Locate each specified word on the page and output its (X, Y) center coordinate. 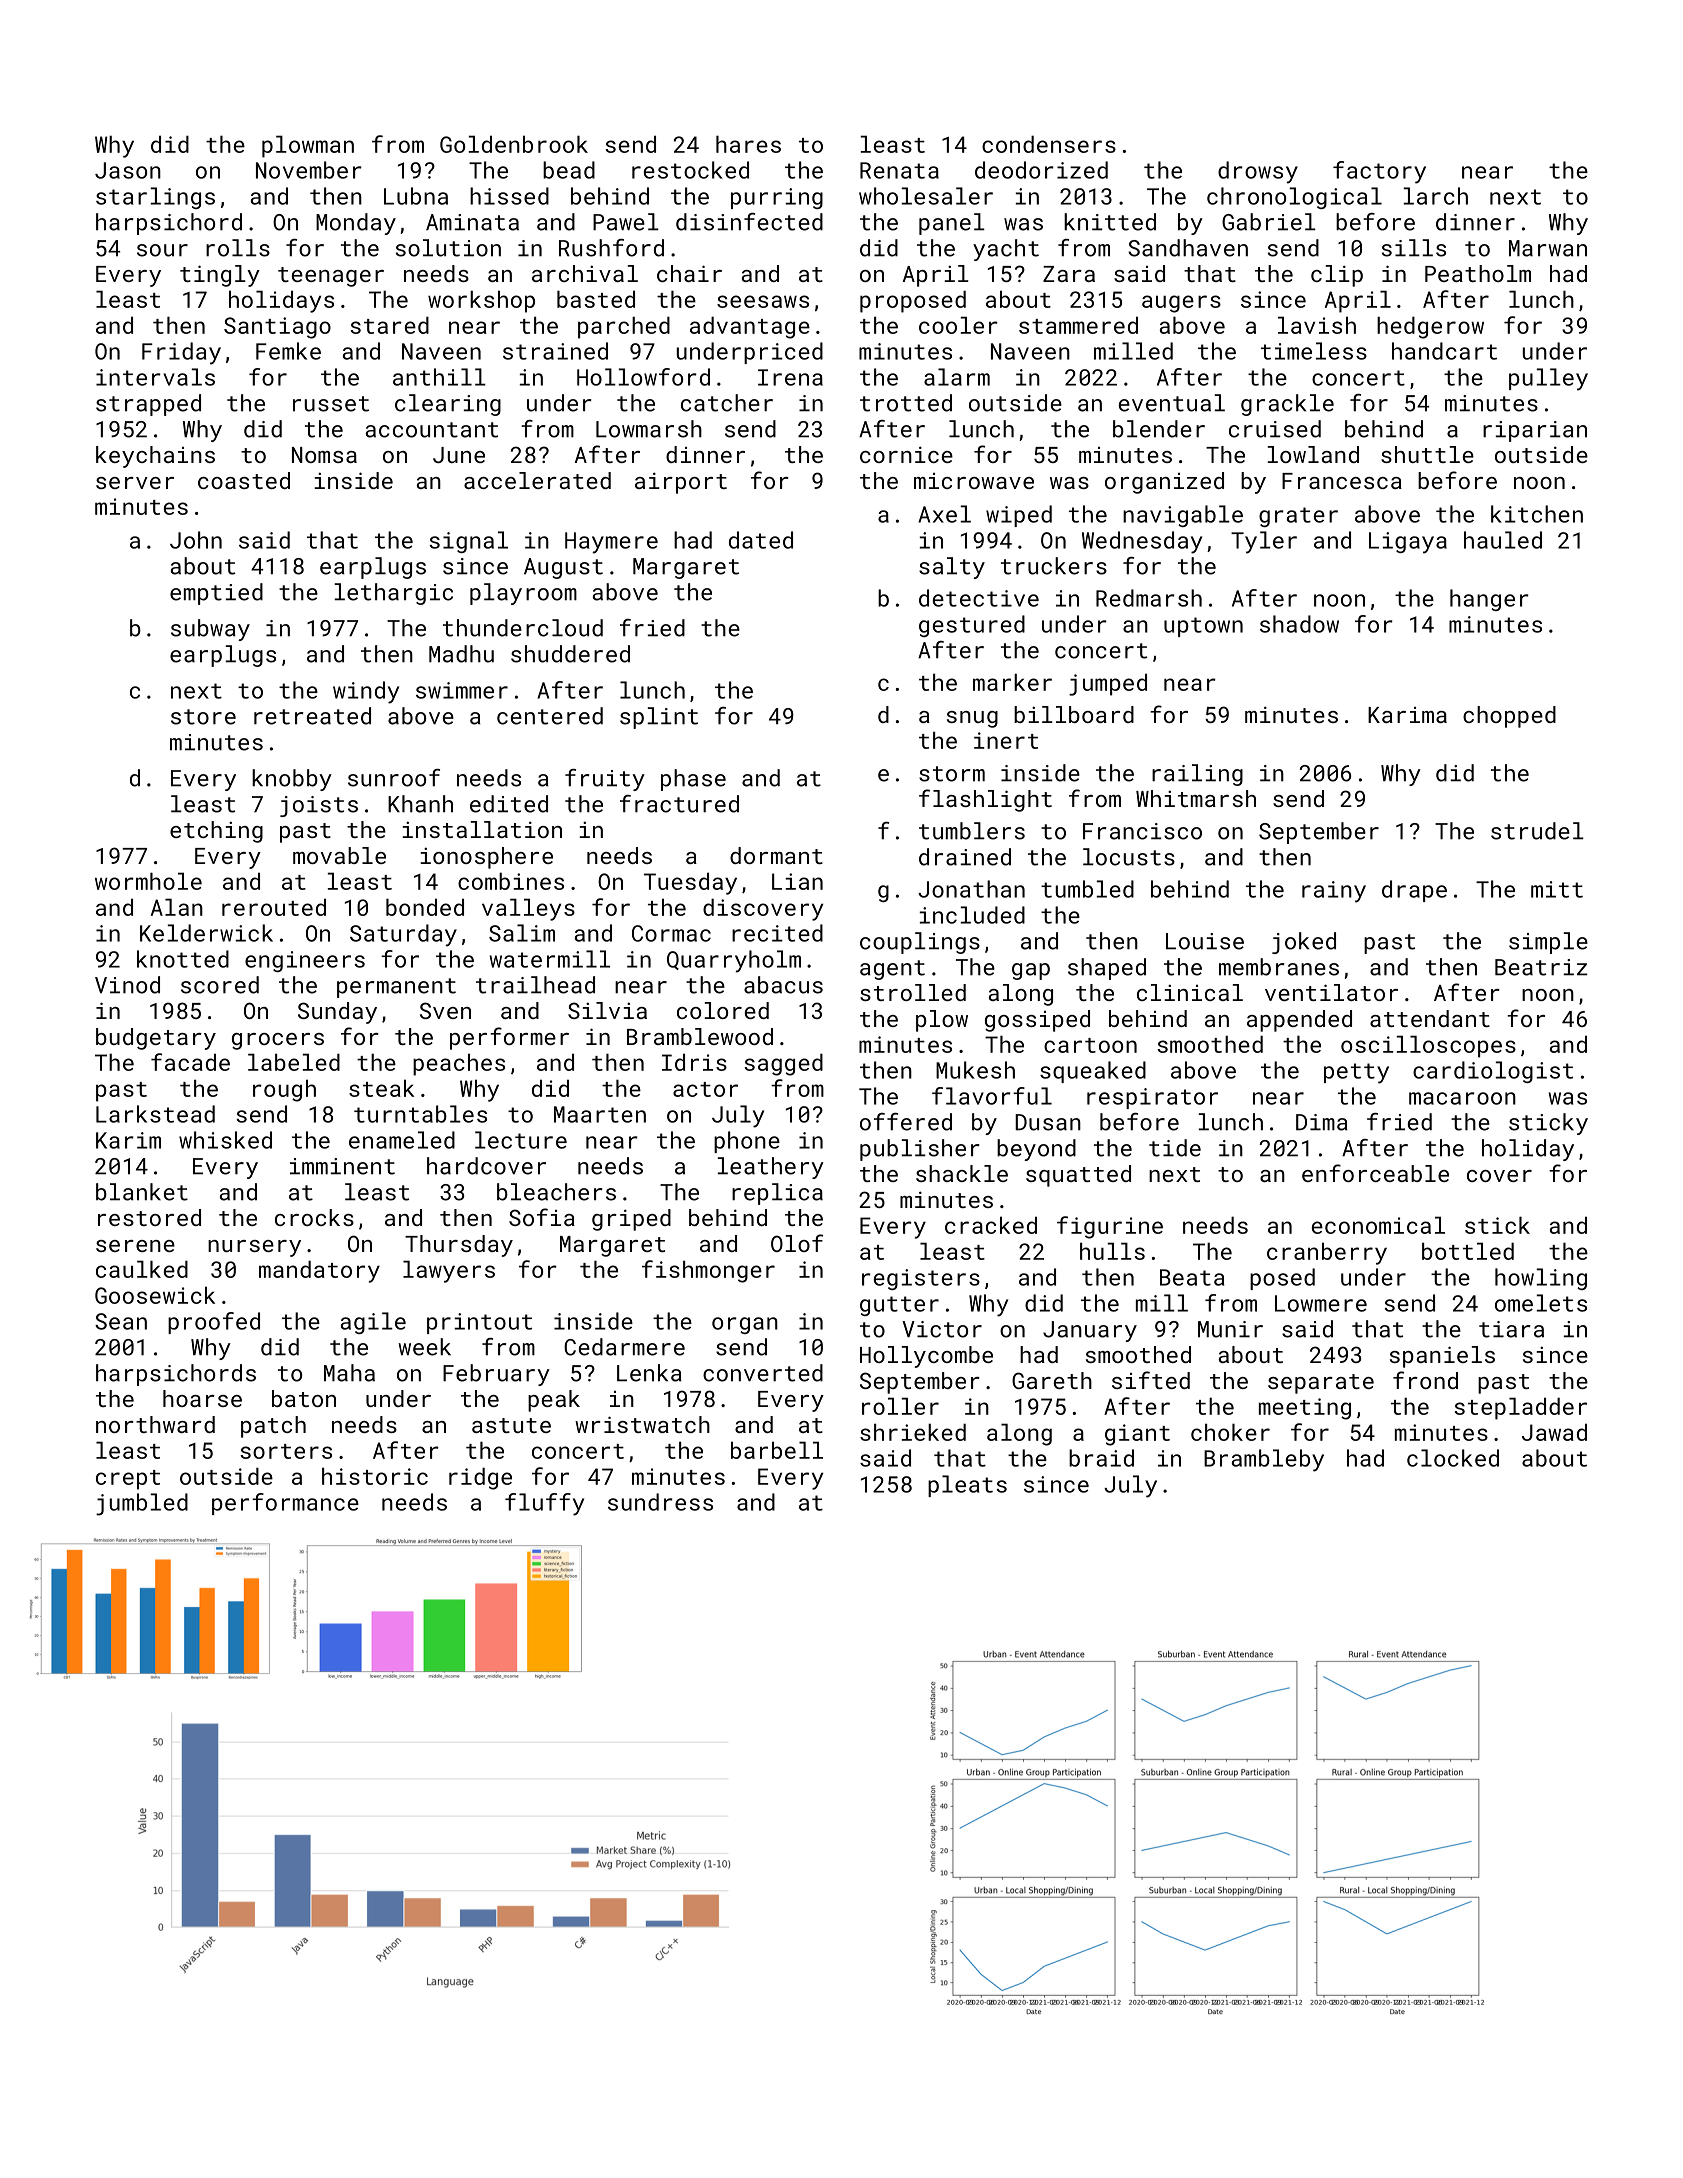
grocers (278, 1041)
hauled (1503, 540)
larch (1436, 196)
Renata (899, 170)
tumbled (1087, 889)
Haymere (611, 543)
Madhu (461, 654)
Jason (128, 170)
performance (285, 1504)
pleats (967, 1486)
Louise (1205, 941)
